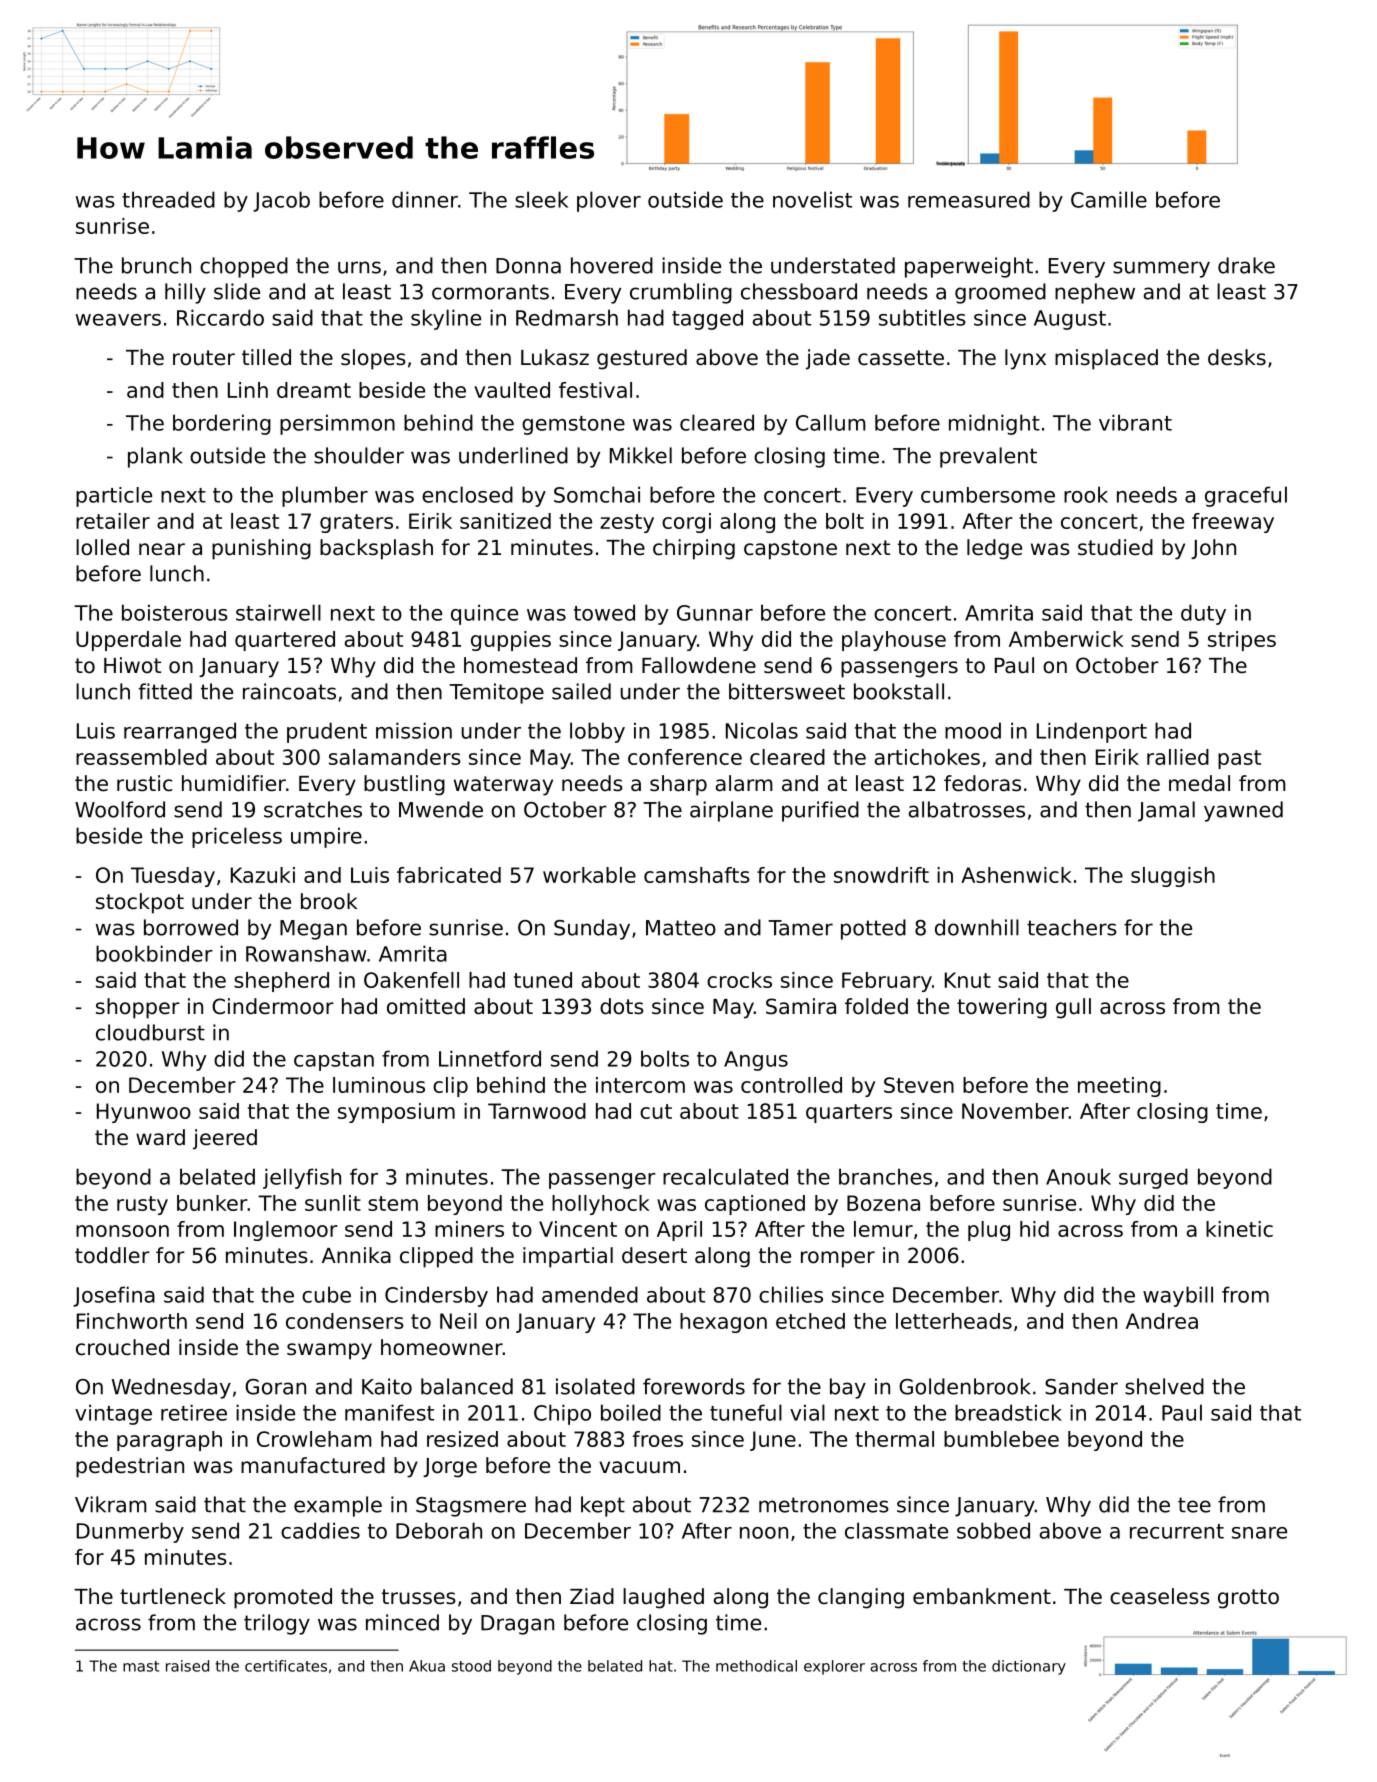 The image size is (1377, 1782). Describe the element at coordinates (715, 613) in the image. I see `Gunnar` at that location.
